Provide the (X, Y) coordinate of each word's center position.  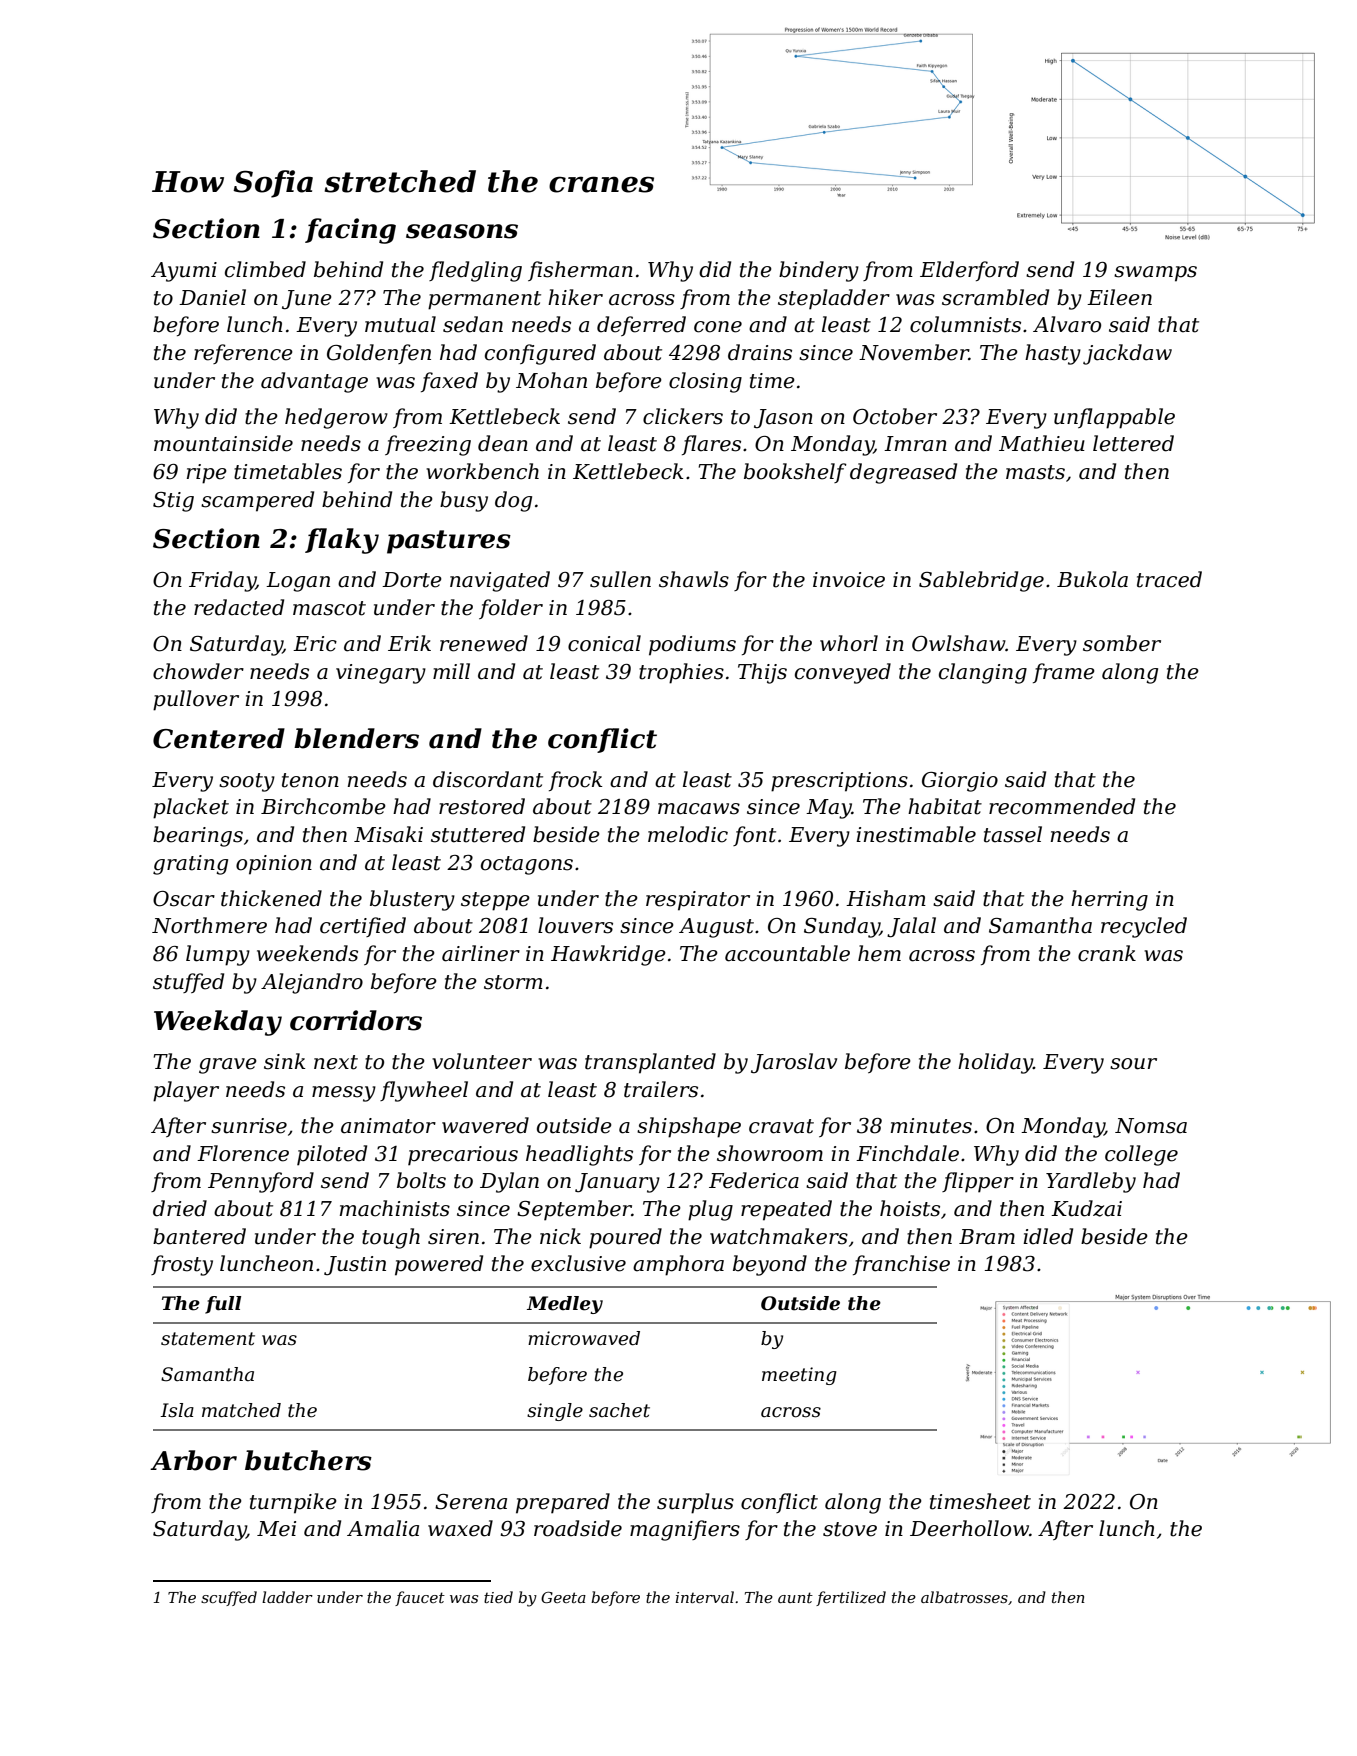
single (555, 1412)
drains (760, 352)
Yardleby (1091, 1182)
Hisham (886, 898)
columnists (965, 324)
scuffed (229, 1598)
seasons (462, 231)
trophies (681, 673)
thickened (271, 898)
